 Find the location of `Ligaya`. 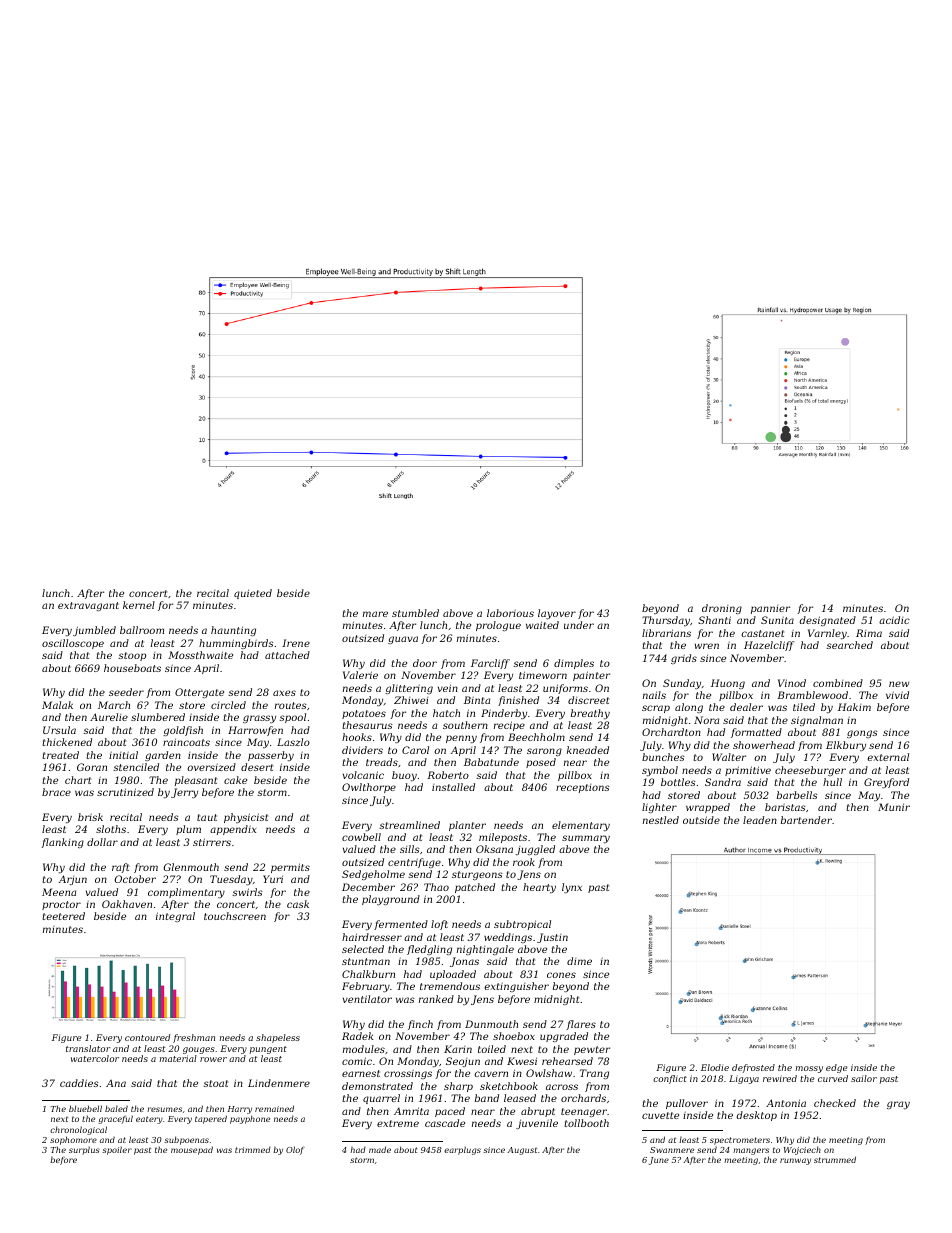

Ligaya is located at coordinates (744, 1079).
